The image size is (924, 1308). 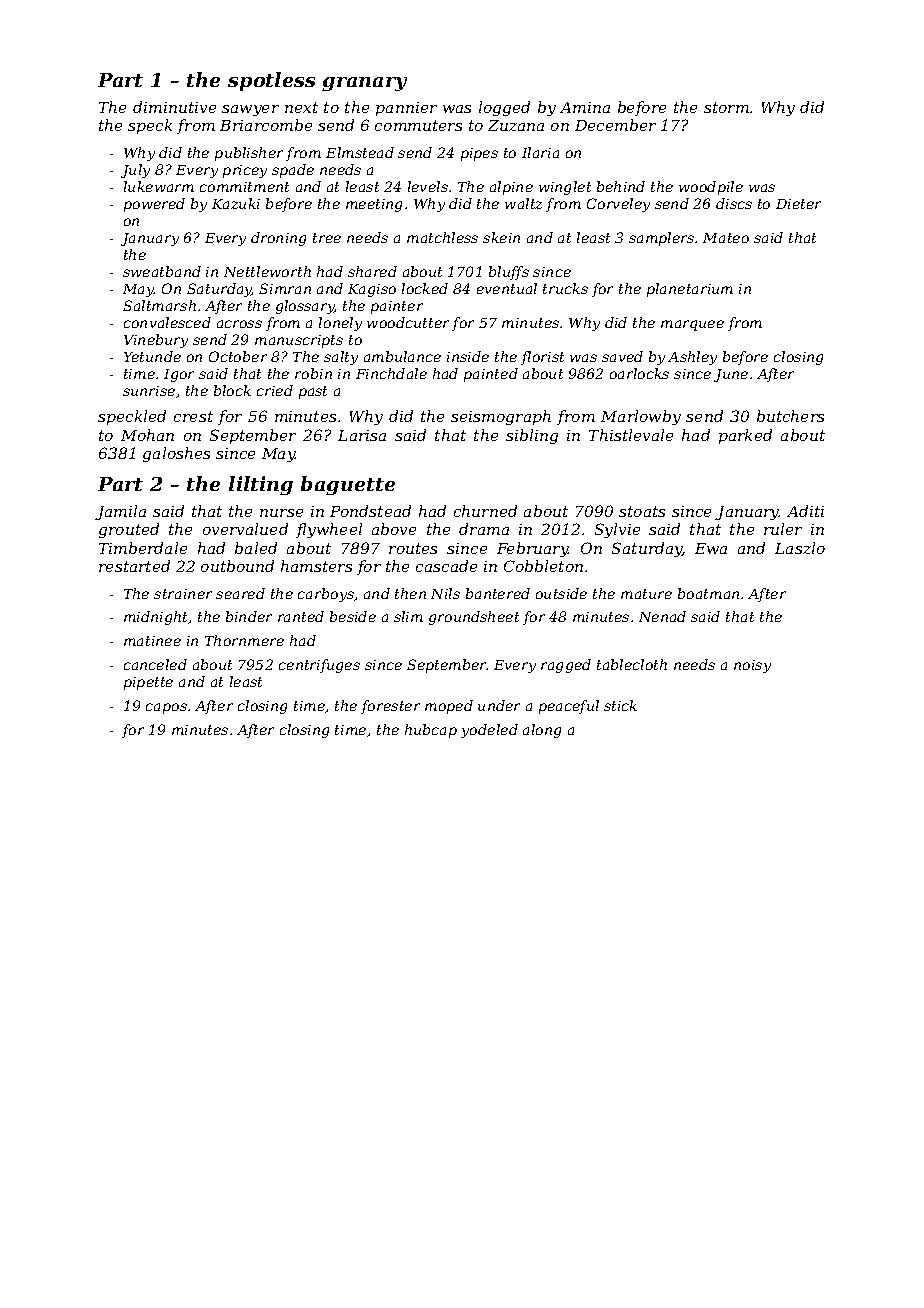 What do you see at coordinates (390, 707) in the screenshot?
I see `forester` at bounding box center [390, 707].
